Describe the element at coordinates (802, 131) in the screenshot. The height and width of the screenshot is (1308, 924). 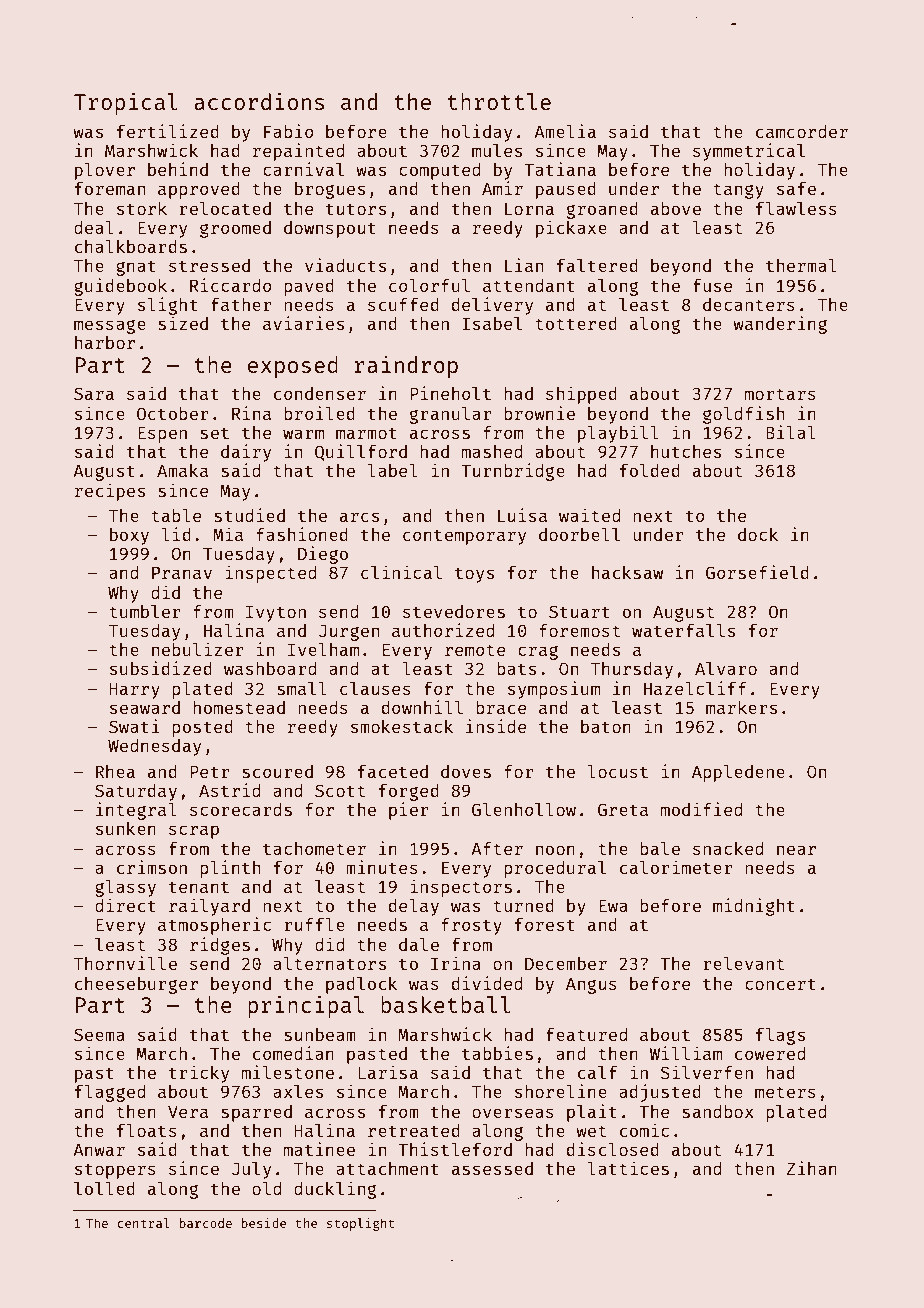
I see `camcorder` at that location.
